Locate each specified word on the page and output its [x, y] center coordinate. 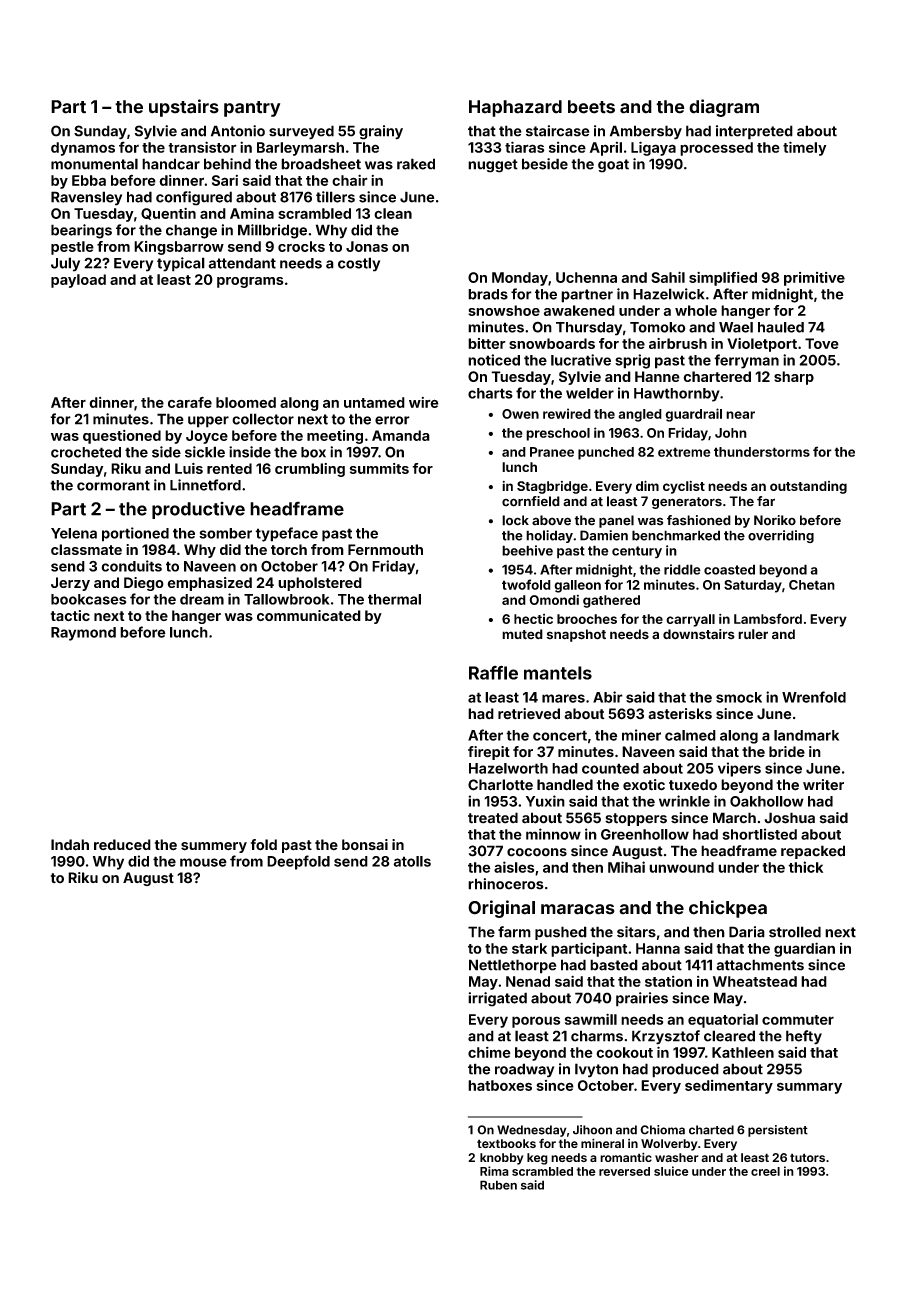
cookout [624, 1052]
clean [393, 213]
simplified [723, 279]
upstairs [184, 108]
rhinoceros [506, 884]
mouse [203, 862]
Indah [70, 845]
